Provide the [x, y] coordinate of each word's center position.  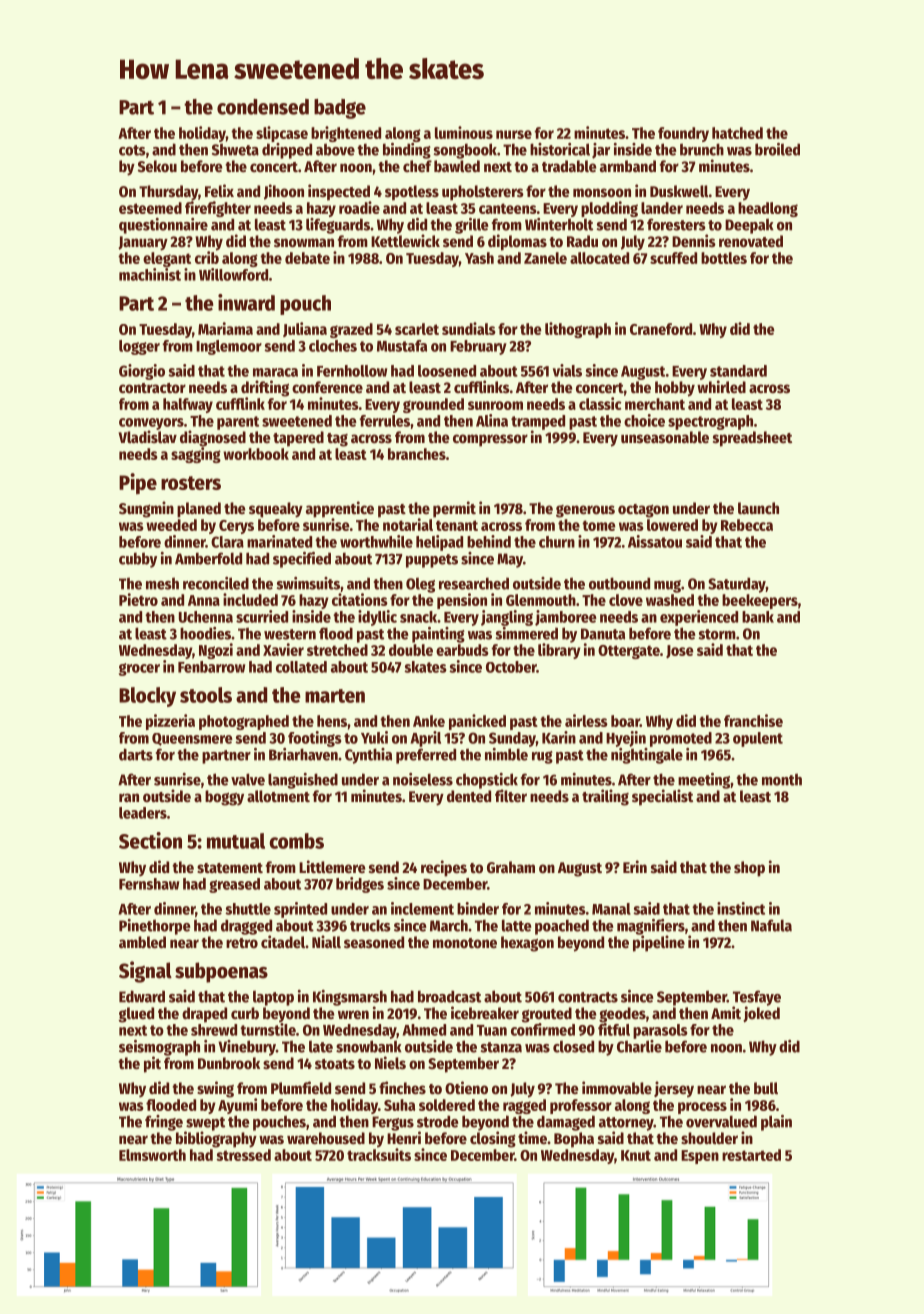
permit [454, 509]
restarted [751, 1155]
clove [626, 600]
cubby [138, 560]
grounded [433, 405]
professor [581, 1106]
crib [207, 257]
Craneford [661, 329]
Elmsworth [152, 1155]
